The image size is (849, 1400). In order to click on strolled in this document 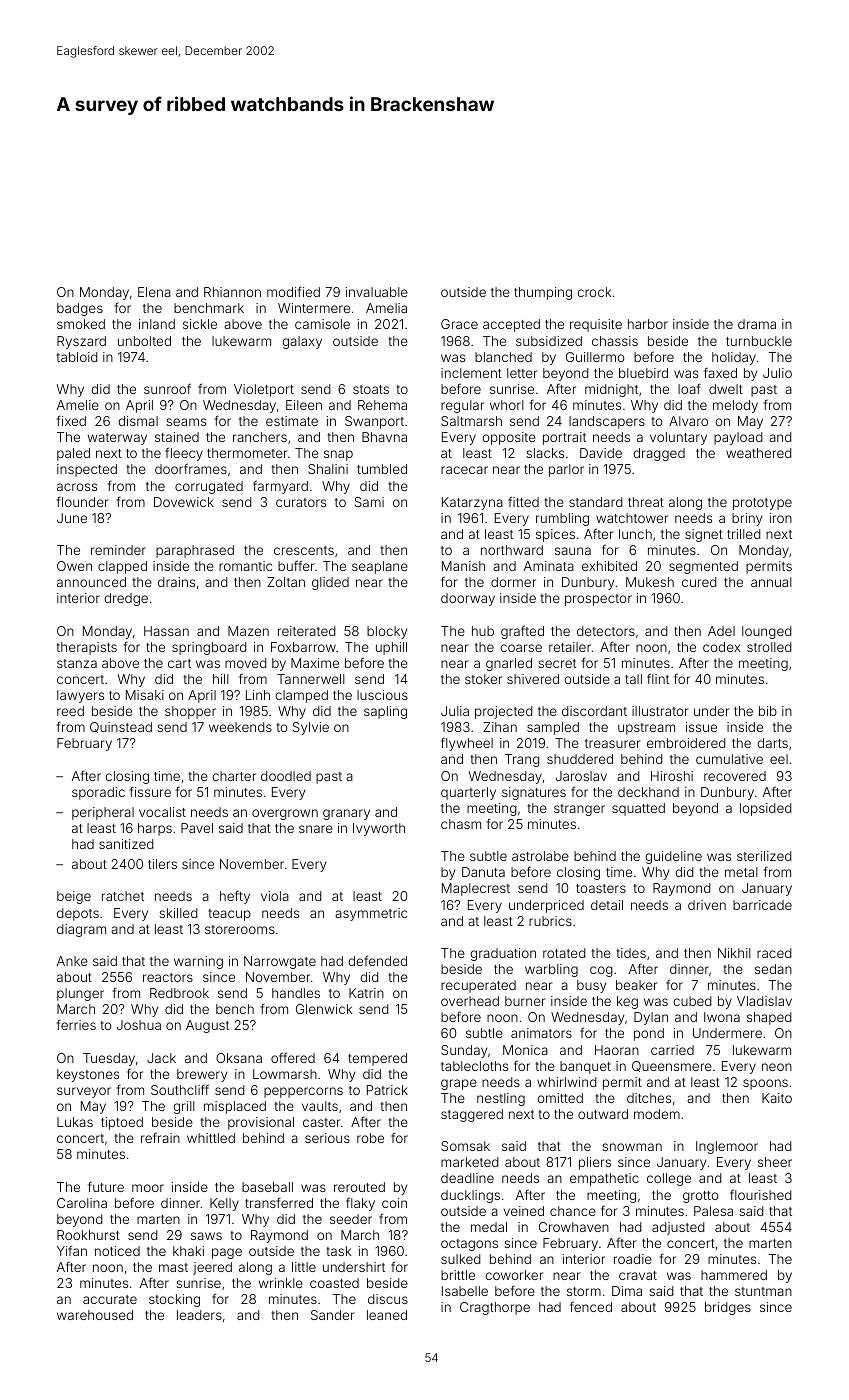, I will do `click(769, 647)`.
